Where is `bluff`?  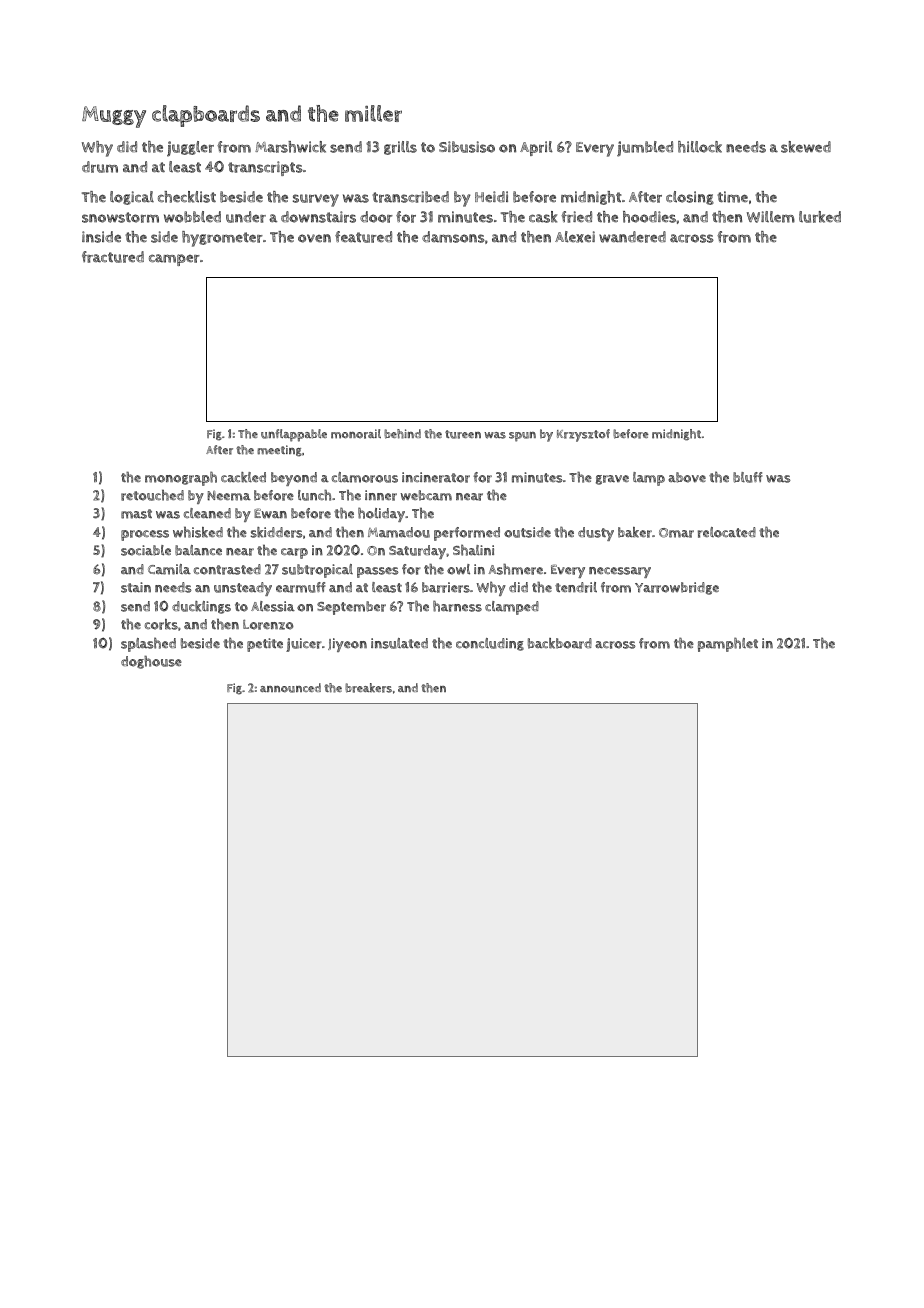
bluff is located at coordinates (748, 477).
